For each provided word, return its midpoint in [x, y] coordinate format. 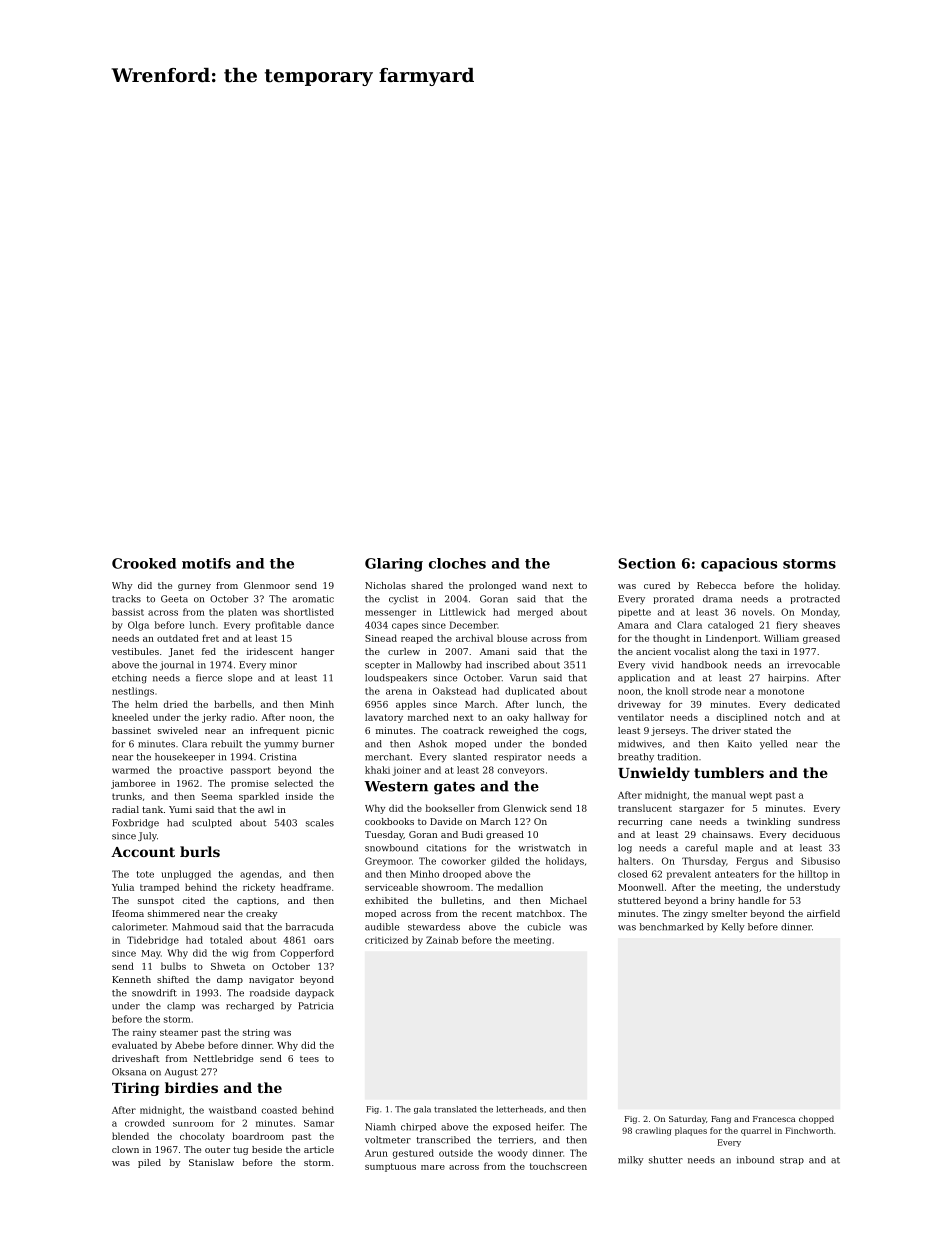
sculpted [212, 823]
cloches [457, 563]
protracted [815, 599]
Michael [568, 900]
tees [309, 1059]
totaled [226, 940]
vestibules [135, 651]
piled [149, 1163]
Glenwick [525, 808]
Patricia [315, 1006]
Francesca [774, 1119]
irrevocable [813, 665]
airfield [823, 913]
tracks [126, 599]
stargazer [701, 809]
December [473, 625]
